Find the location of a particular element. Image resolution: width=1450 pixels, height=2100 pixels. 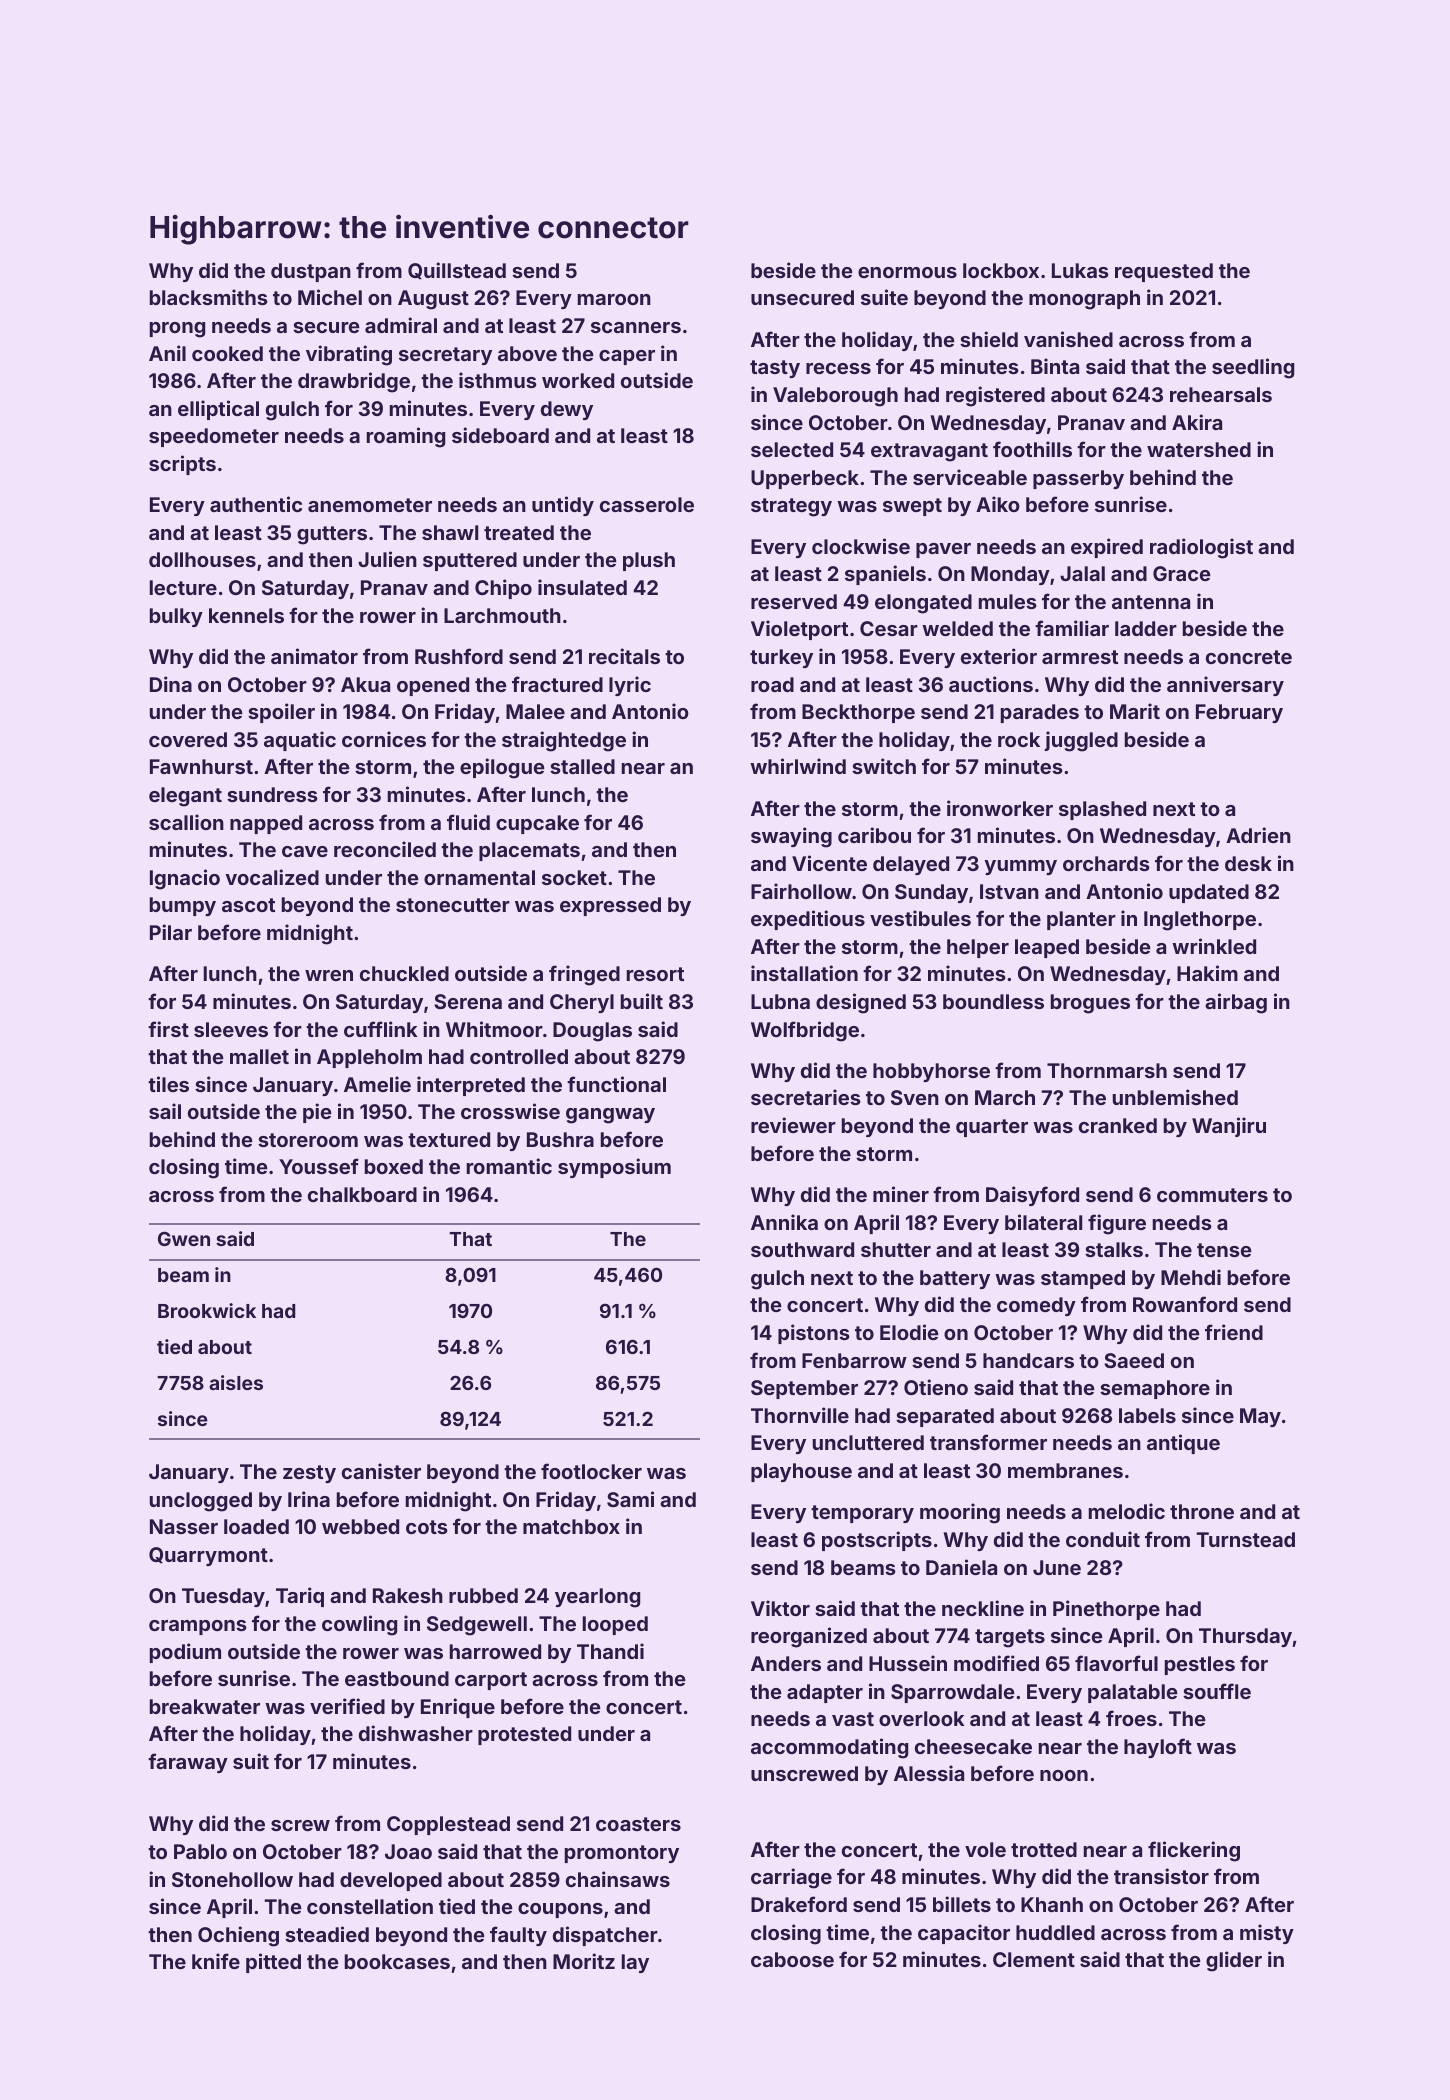

admiral is located at coordinates (401, 325).
